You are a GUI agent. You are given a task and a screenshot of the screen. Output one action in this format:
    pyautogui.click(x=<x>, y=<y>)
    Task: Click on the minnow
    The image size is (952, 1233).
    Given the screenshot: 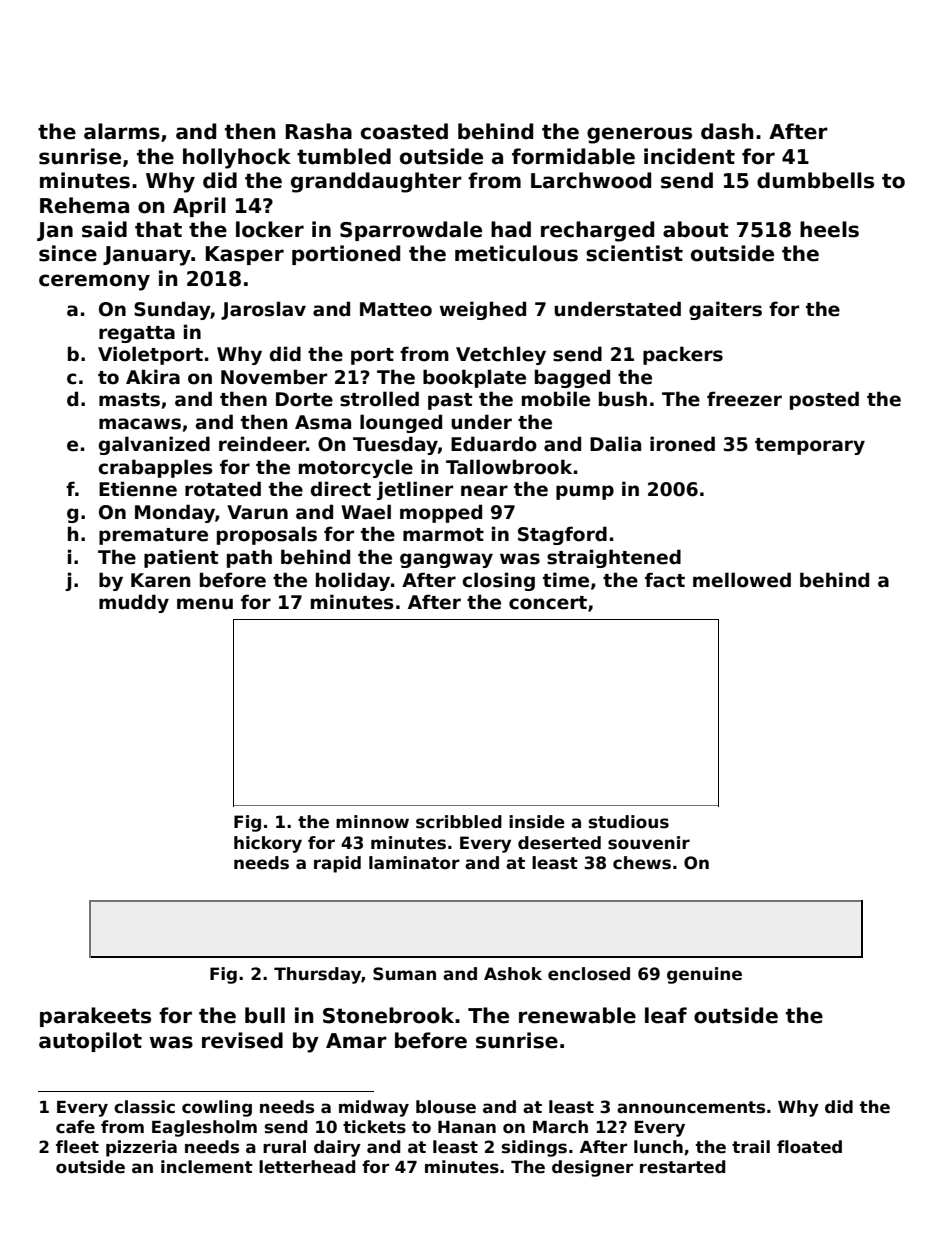 What is the action you would take?
    pyautogui.click(x=372, y=822)
